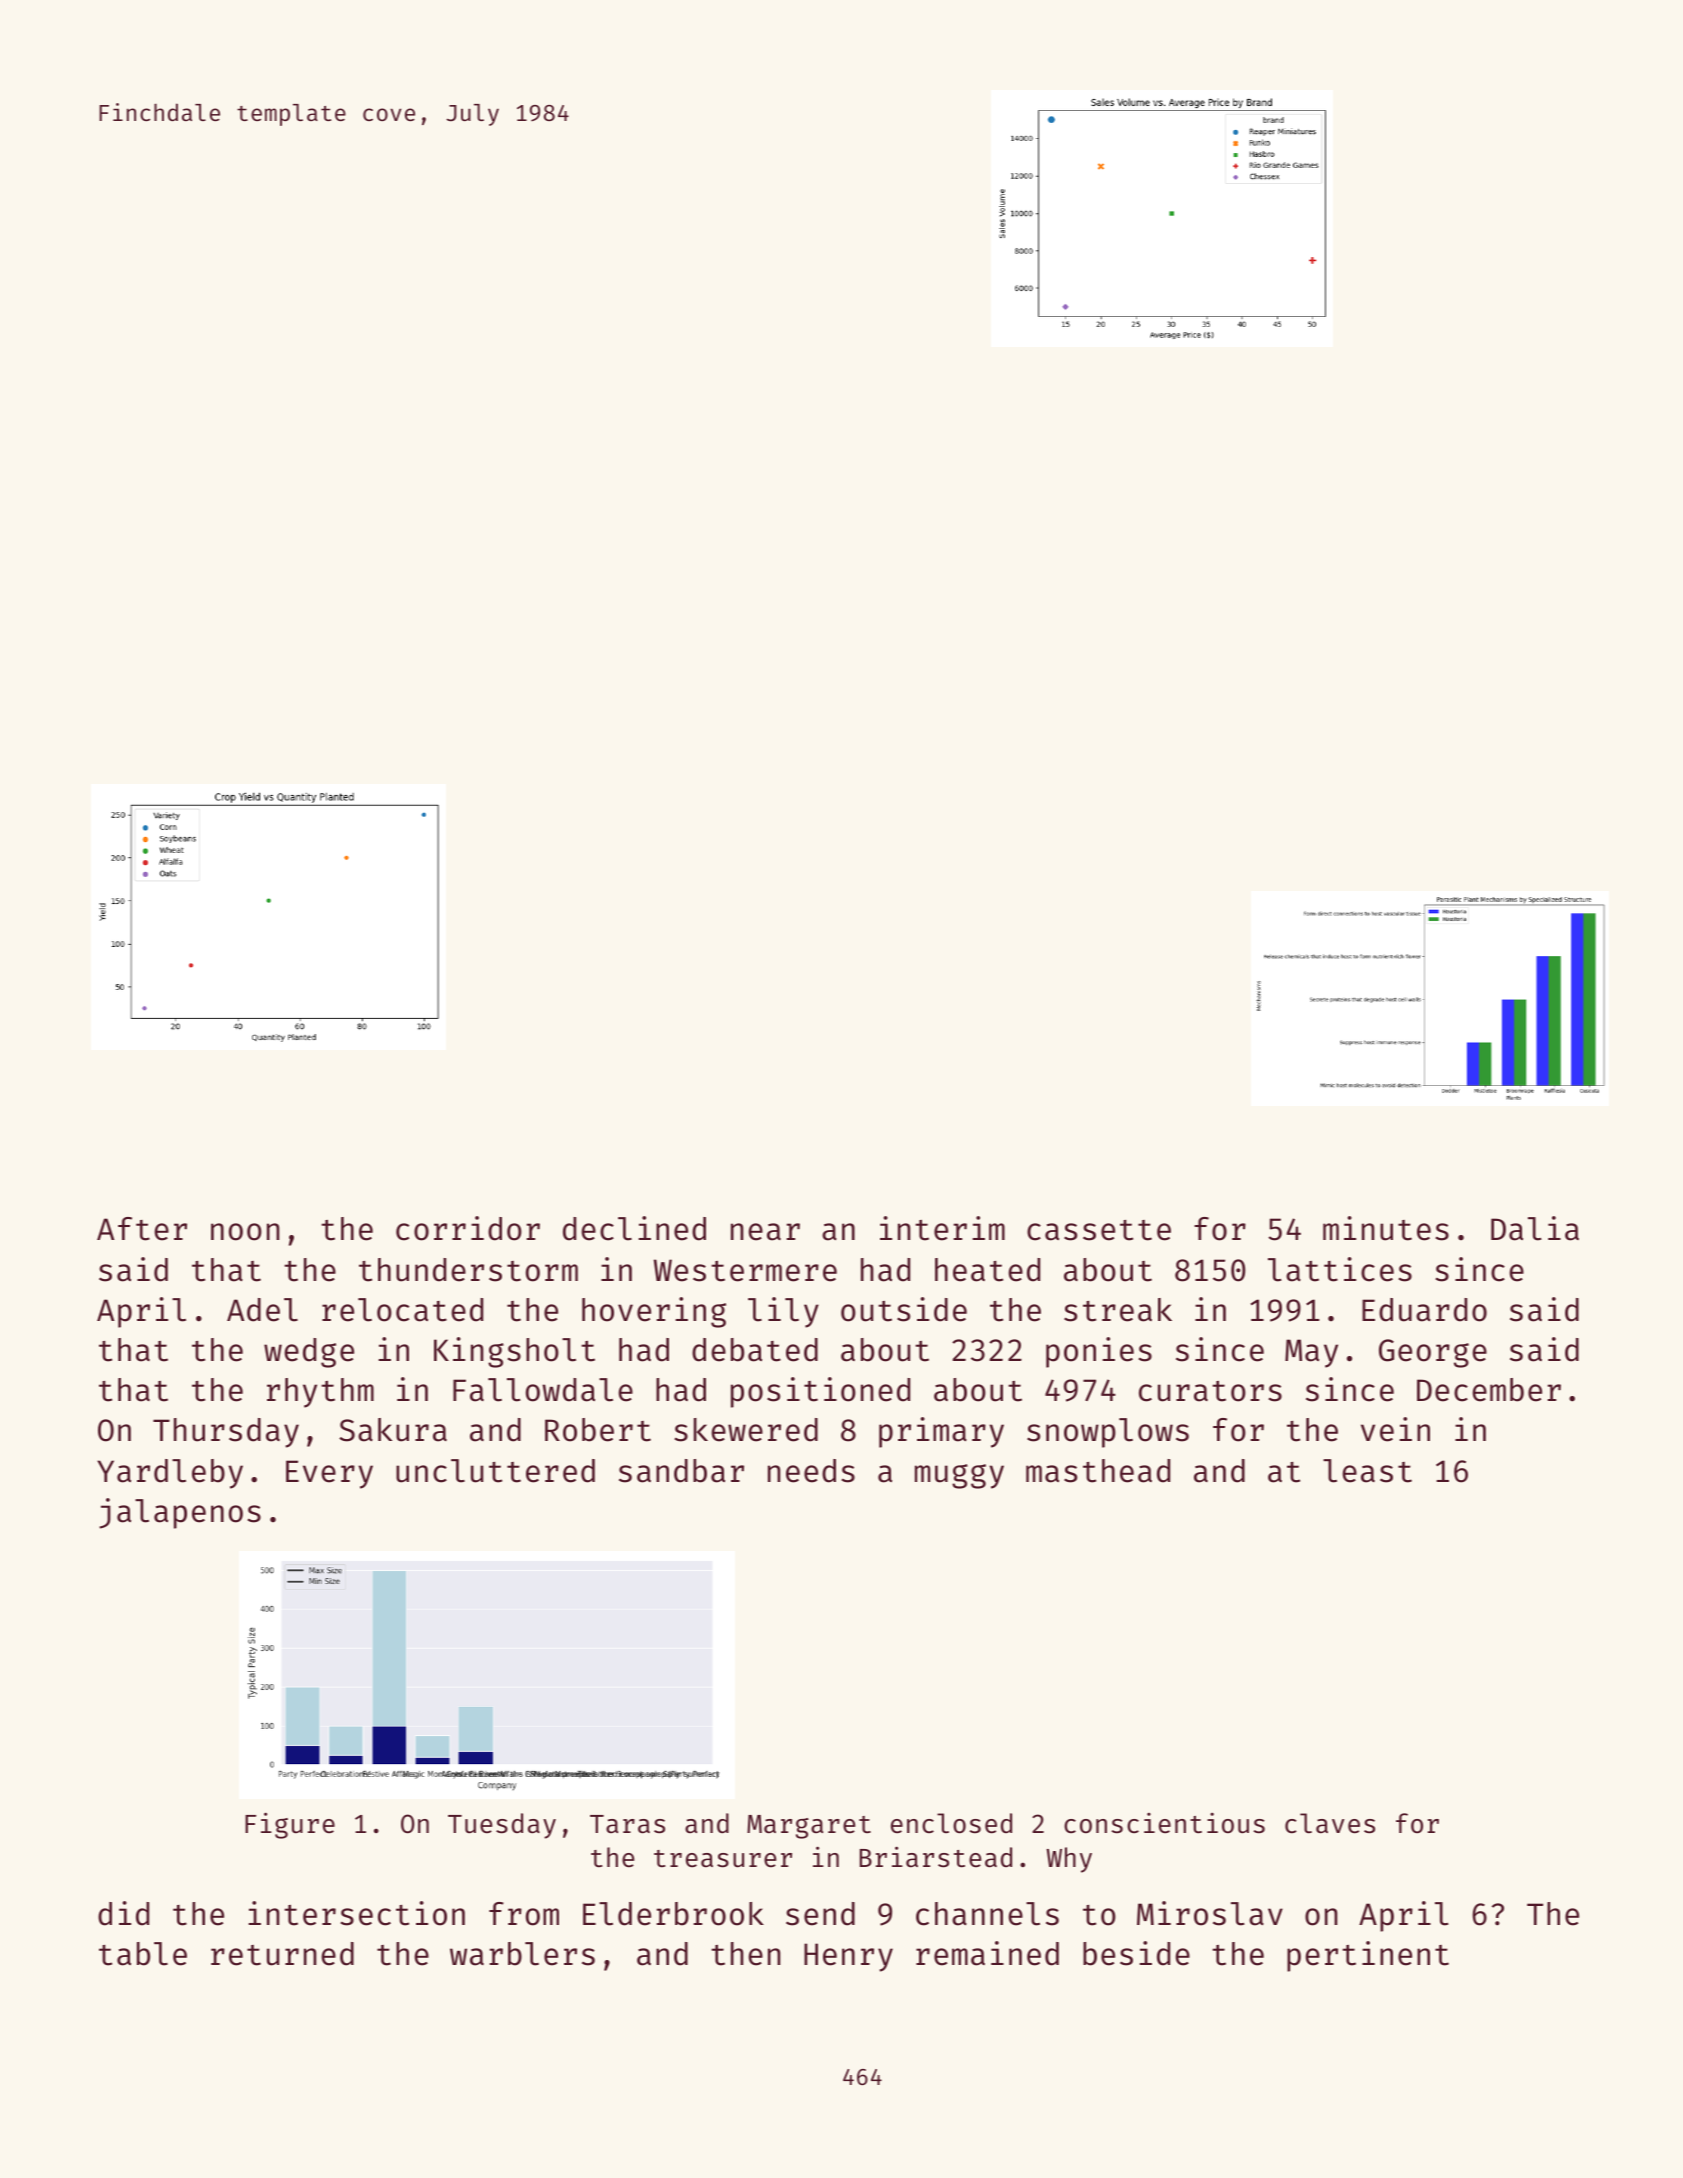  I want to click on curators, so click(1210, 1391).
